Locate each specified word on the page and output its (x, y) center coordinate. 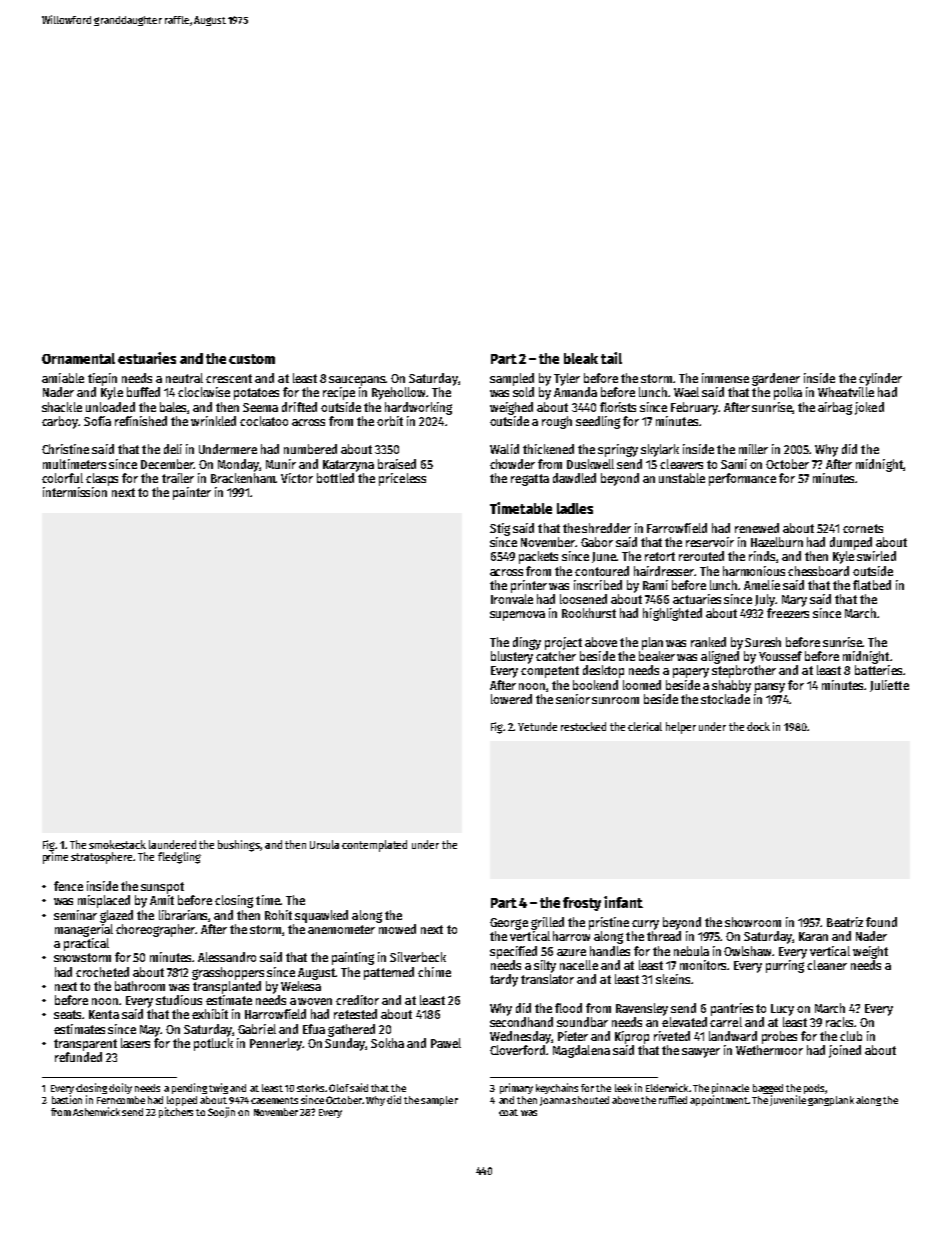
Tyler (567, 379)
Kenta (104, 1014)
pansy (770, 688)
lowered (511, 699)
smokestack (117, 844)
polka (788, 393)
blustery (512, 657)
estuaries (147, 358)
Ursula (324, 844)
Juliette (889, 686)
